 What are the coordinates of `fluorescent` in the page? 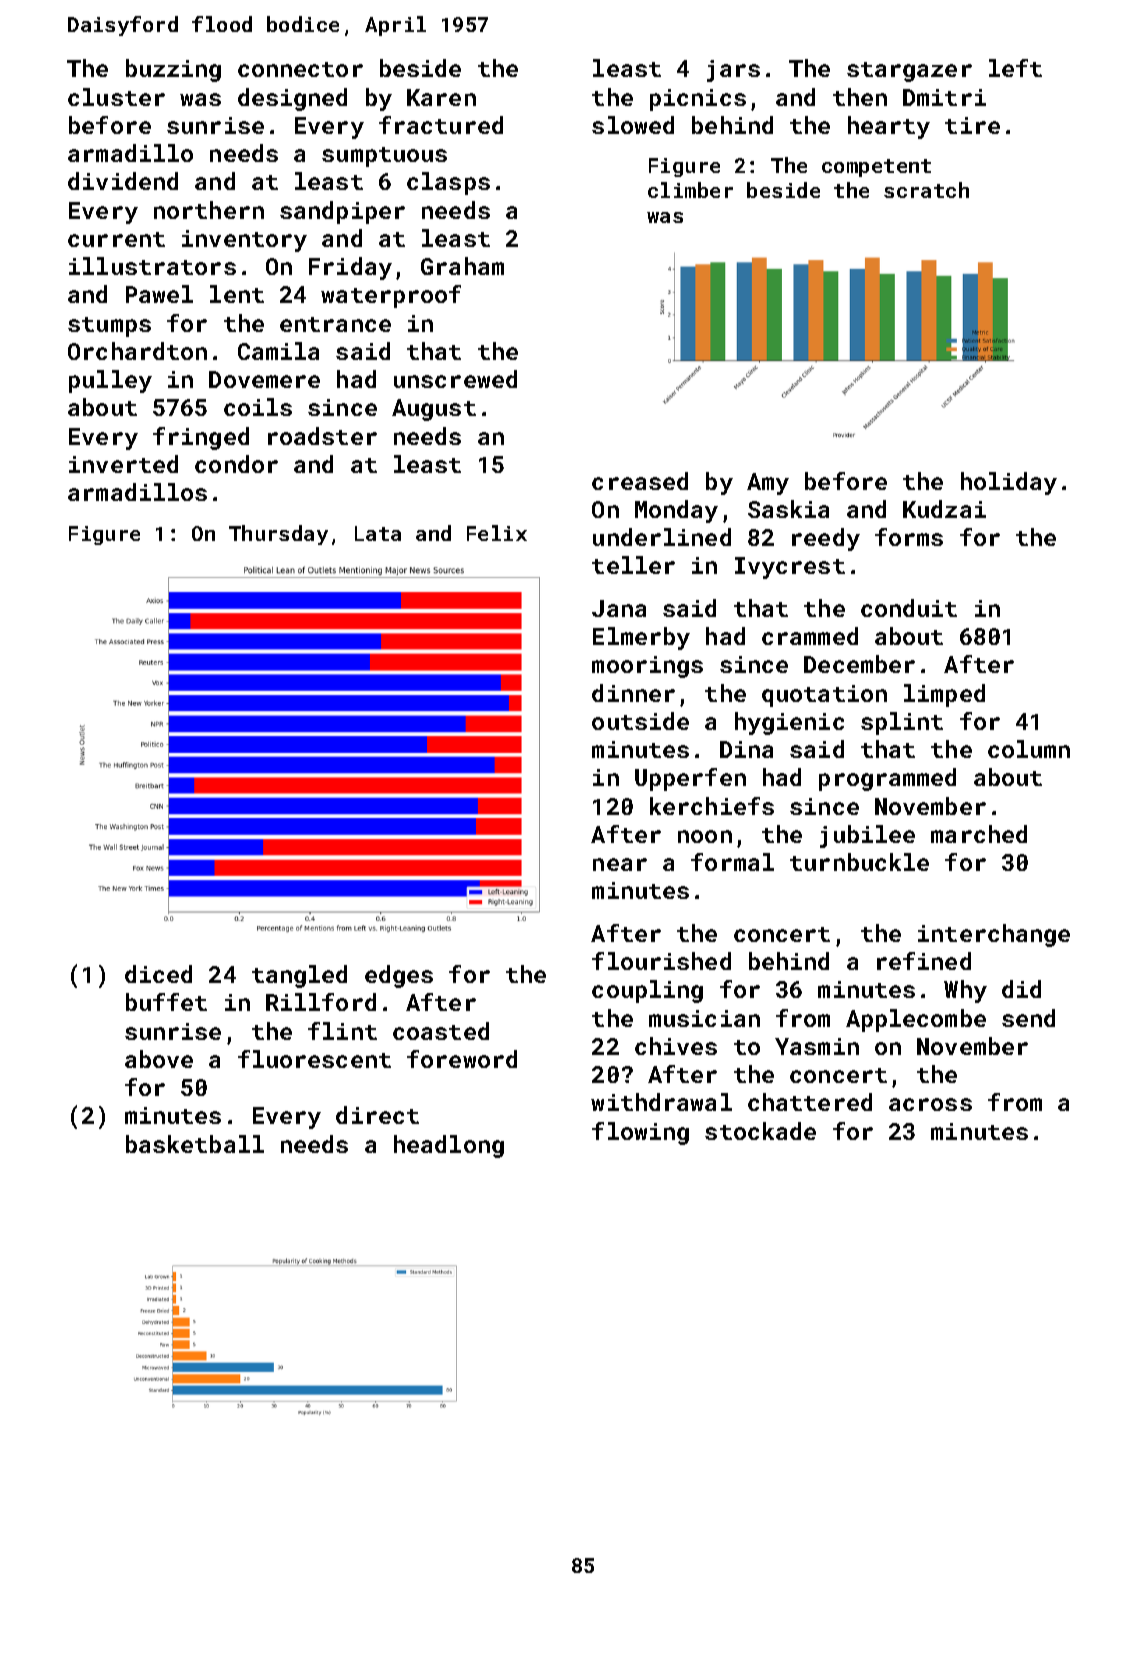 It's located at (314, 1059).
